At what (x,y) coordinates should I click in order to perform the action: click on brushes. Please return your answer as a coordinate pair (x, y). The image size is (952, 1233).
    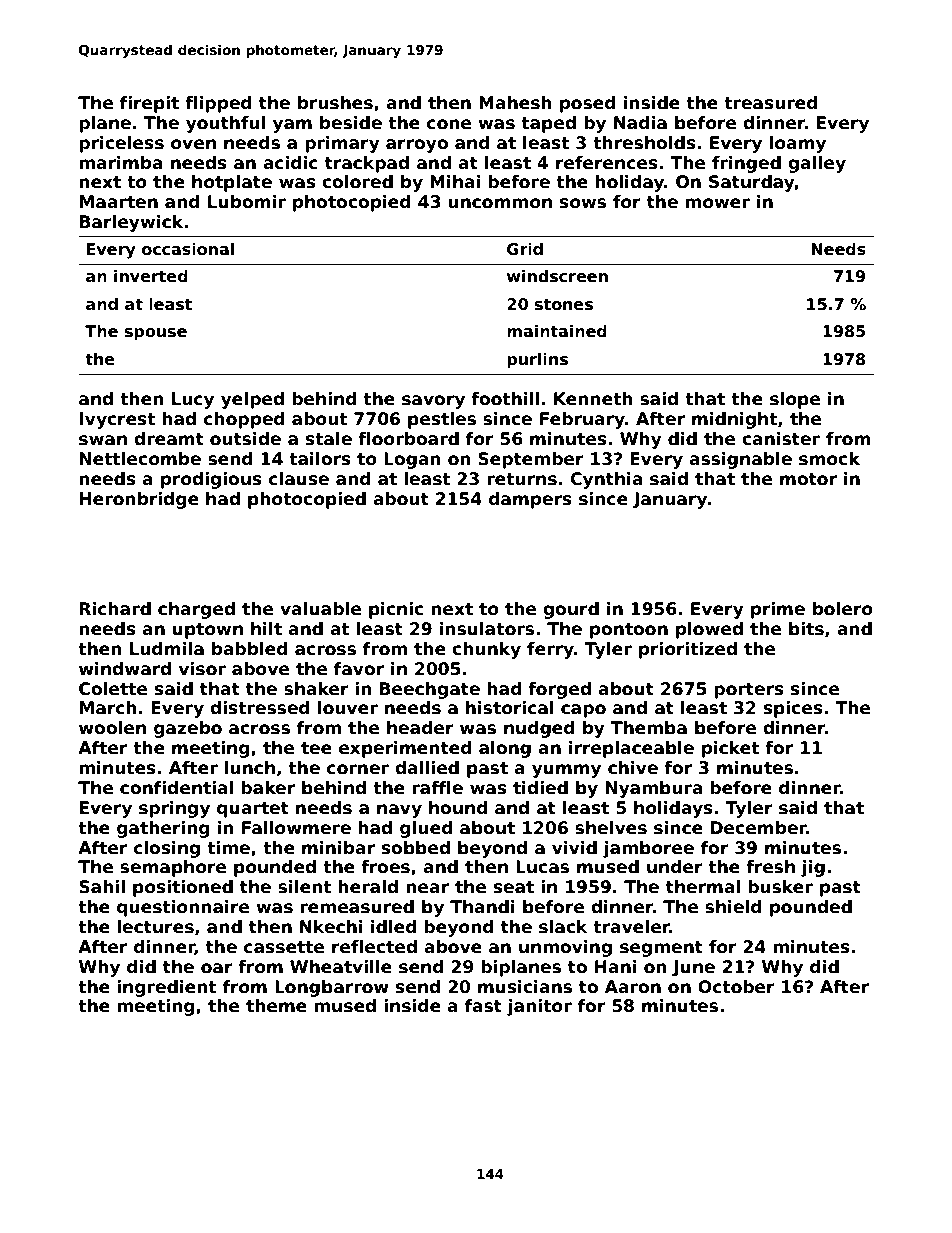
    Looking at the image, I should click on (335, 103).
